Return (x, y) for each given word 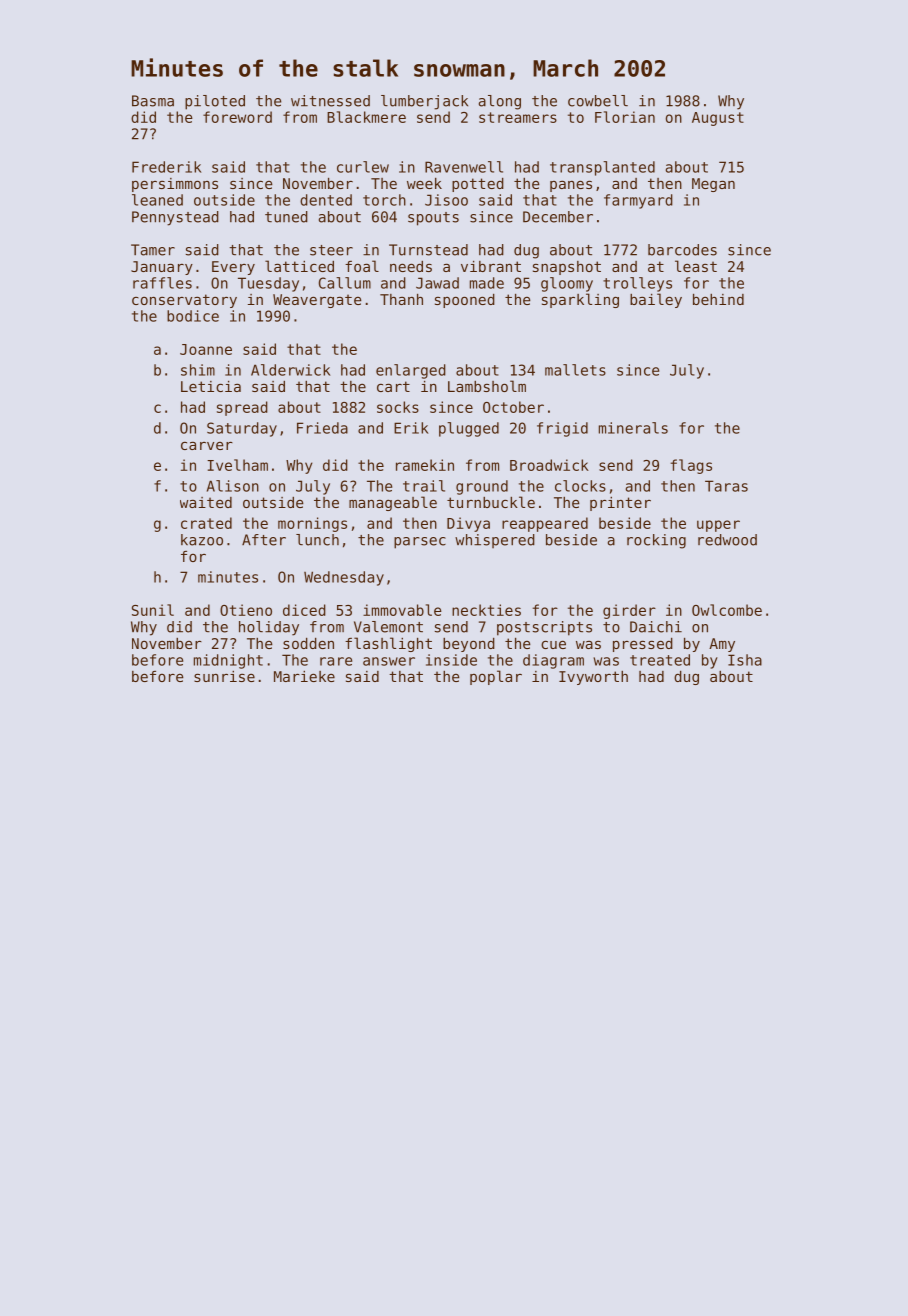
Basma (153, 101)
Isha (745, 660)
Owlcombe (727, 610)
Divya (468, 524)
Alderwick (290, 370)
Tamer (153, 250)
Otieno (246, 610)
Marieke (304, 676)
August (718, 119)
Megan (713, 185)
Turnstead (428, 250)
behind (718, 299)
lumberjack (424, 102)
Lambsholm (487, 386)
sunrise (224, 676)
